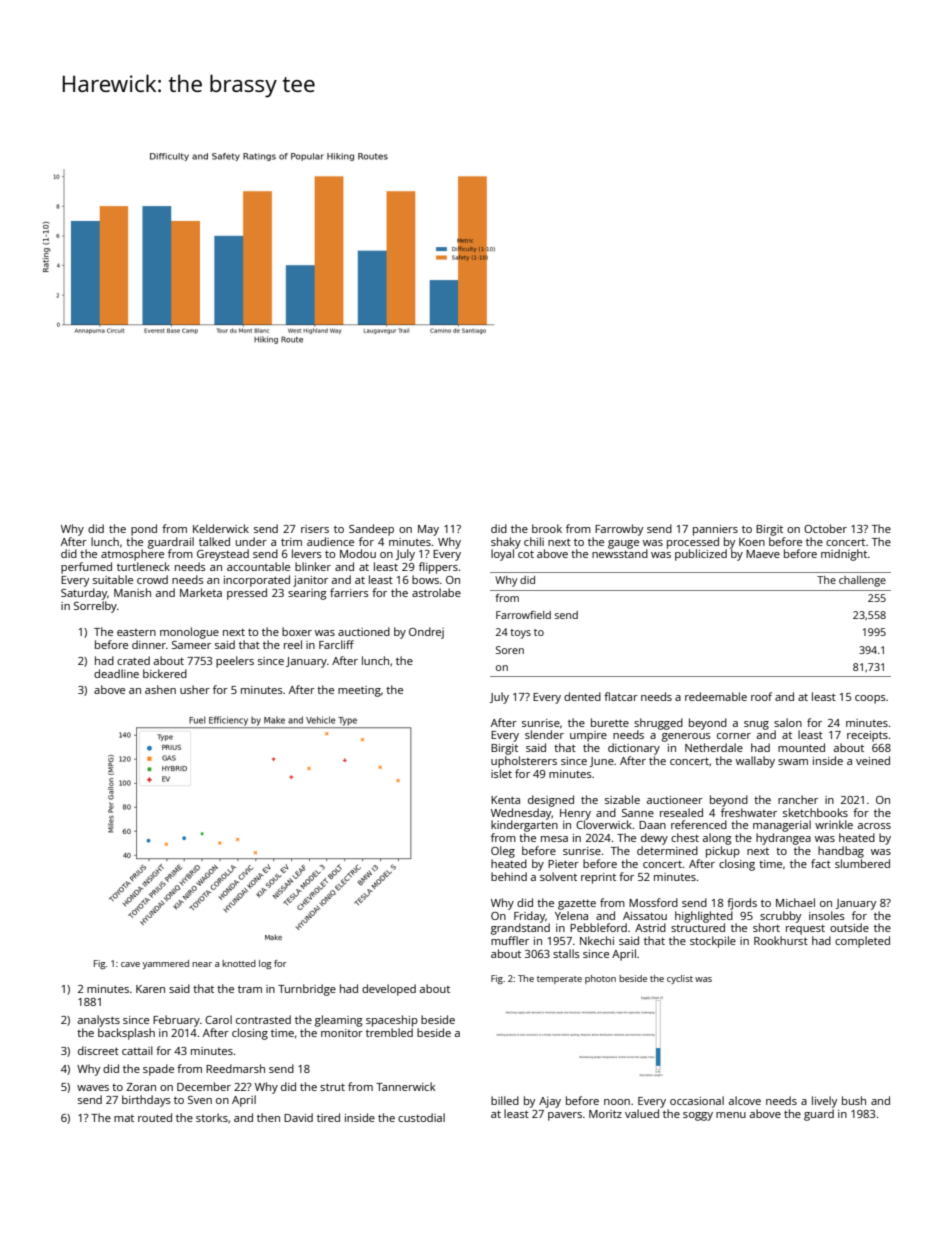 The width and height of the screenshot is (952, 1233). What do you see at coordinates (844, 555) in the screenshot?
I see `midnight` at bounding box center [844, 555].
